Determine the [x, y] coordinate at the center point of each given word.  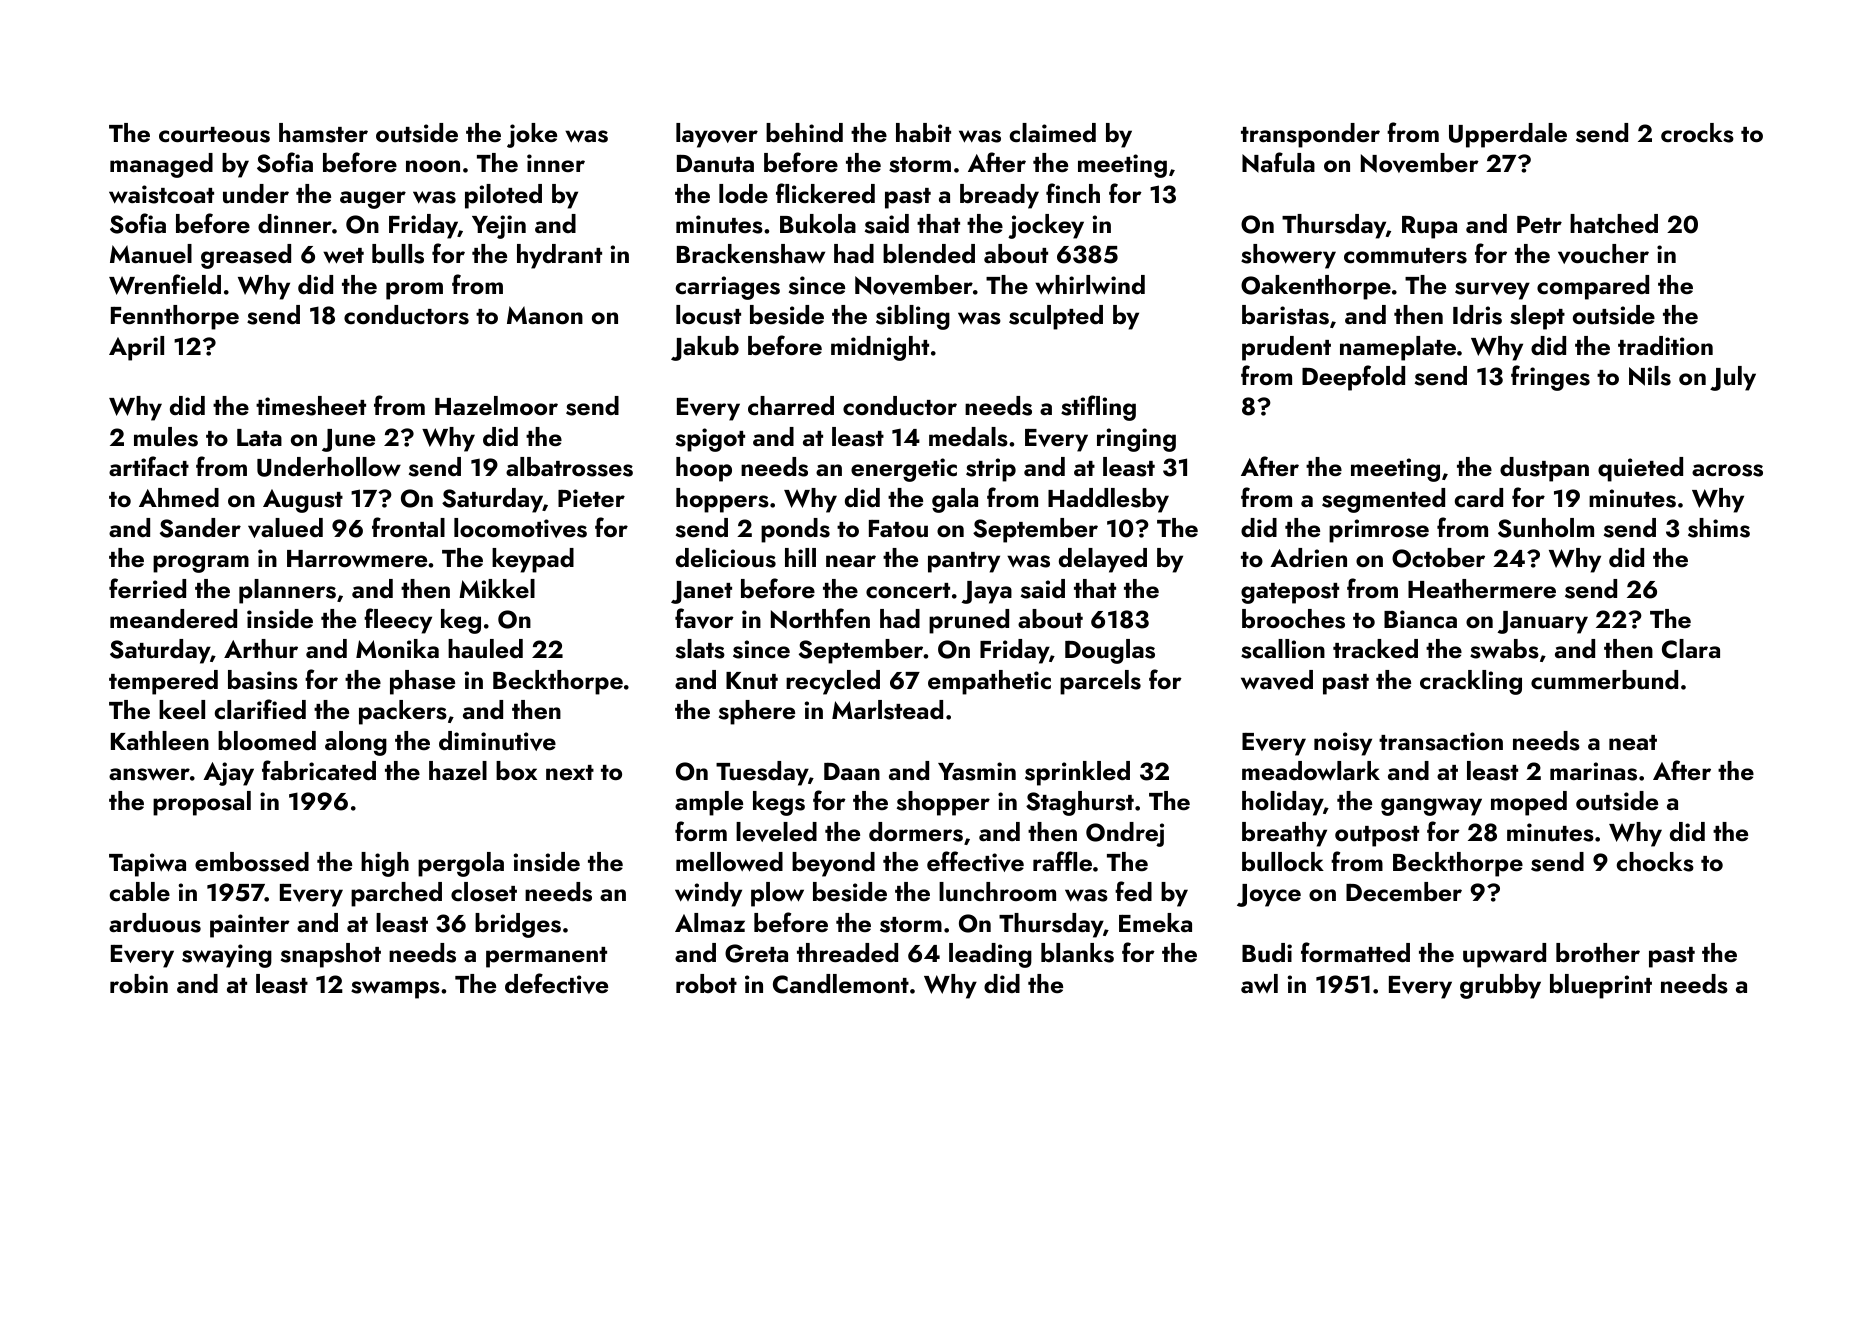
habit [923, 132]
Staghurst [1080, 803]
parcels [1100, 682]
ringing [1136, 440]
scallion [1283, 649]
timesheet [311, 406]
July [1733, 378]
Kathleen [160, 740]
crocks [1697, 133]
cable [139, 891]
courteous [214, 135]
